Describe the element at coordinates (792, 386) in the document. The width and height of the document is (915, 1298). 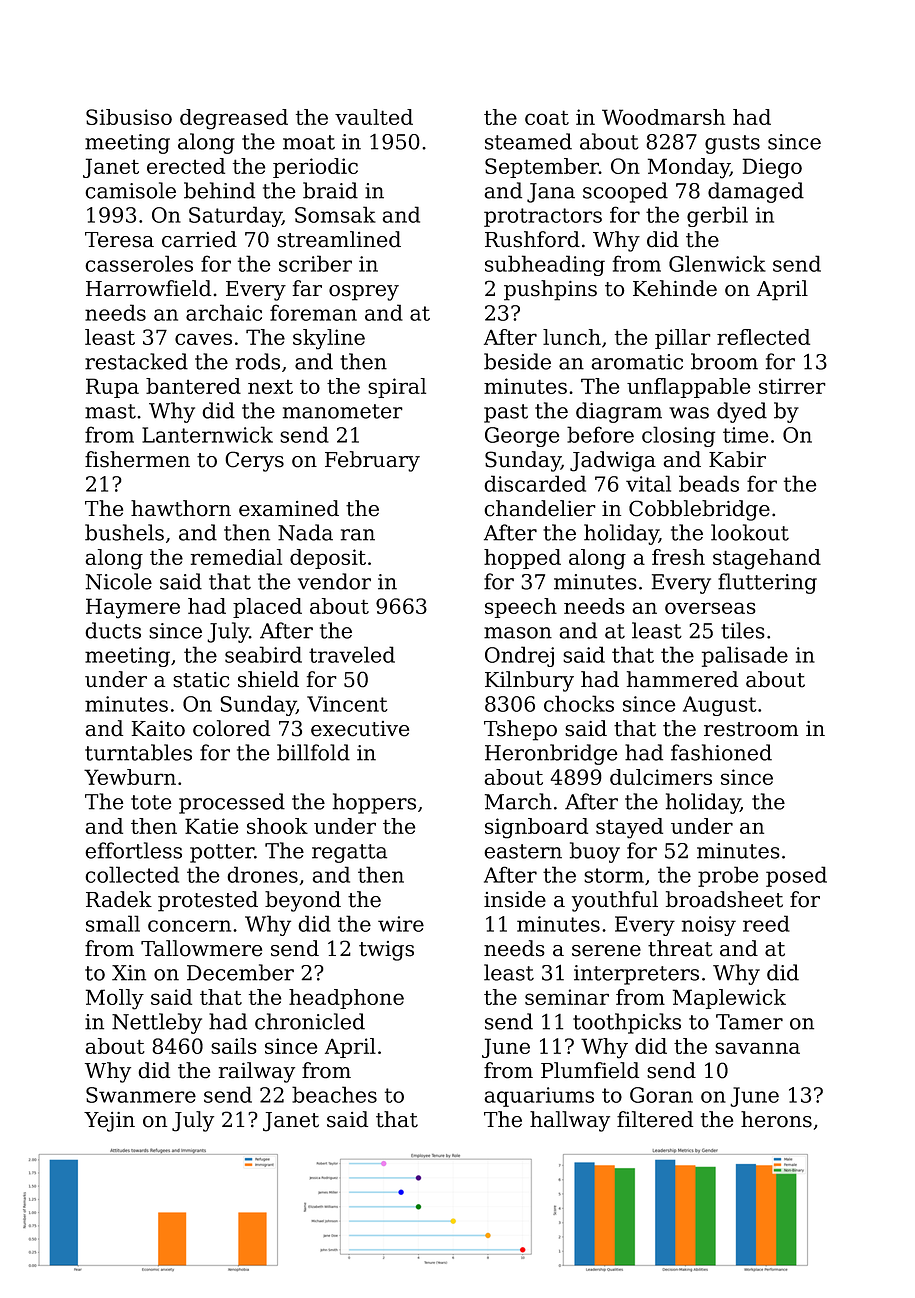
I see `stirrer` at that location.
